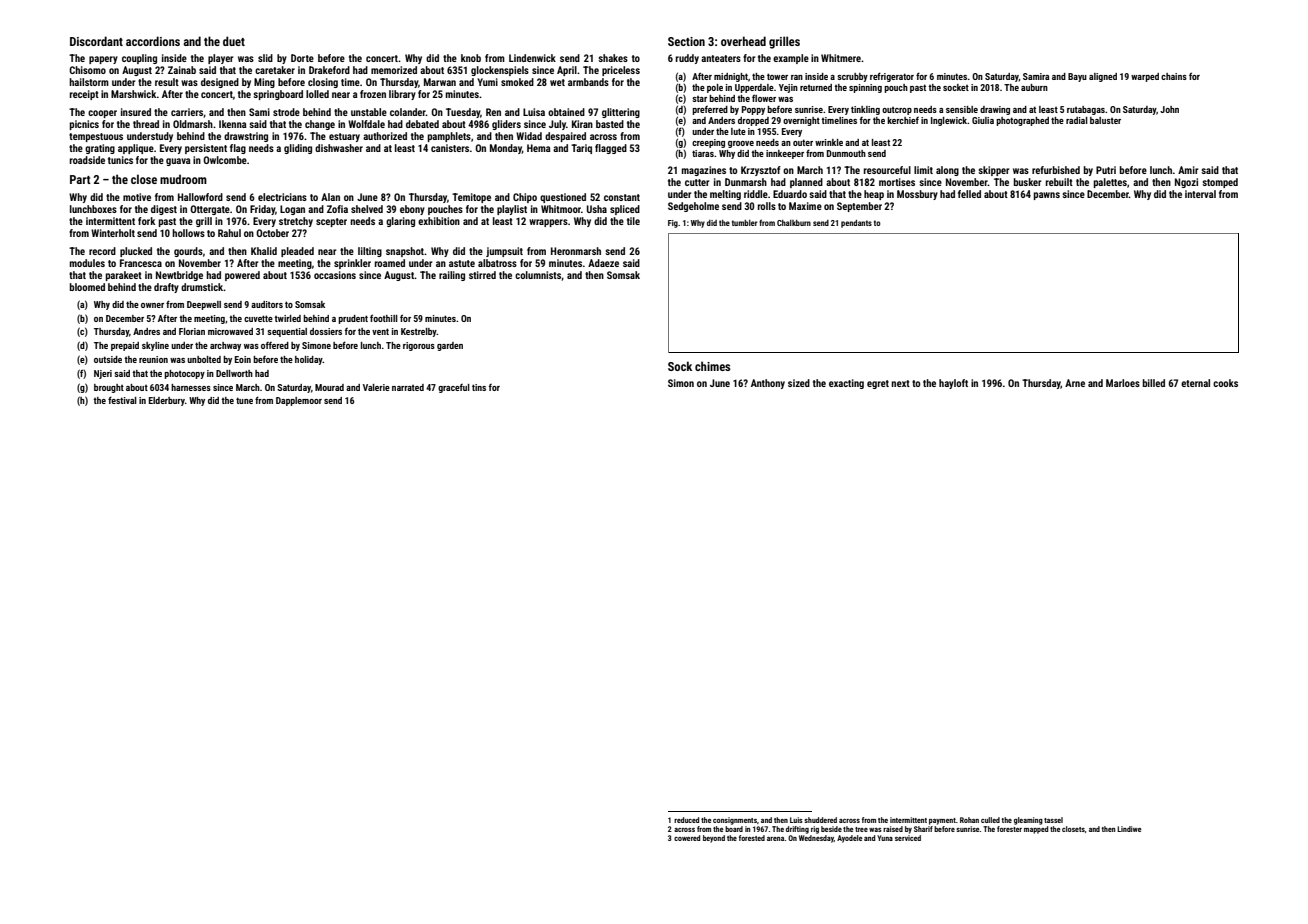 The image size is (1308, 924). What do you see at coordinates (588, 82) in the page?
I see `armbands` at bounding box center [588, 82].
